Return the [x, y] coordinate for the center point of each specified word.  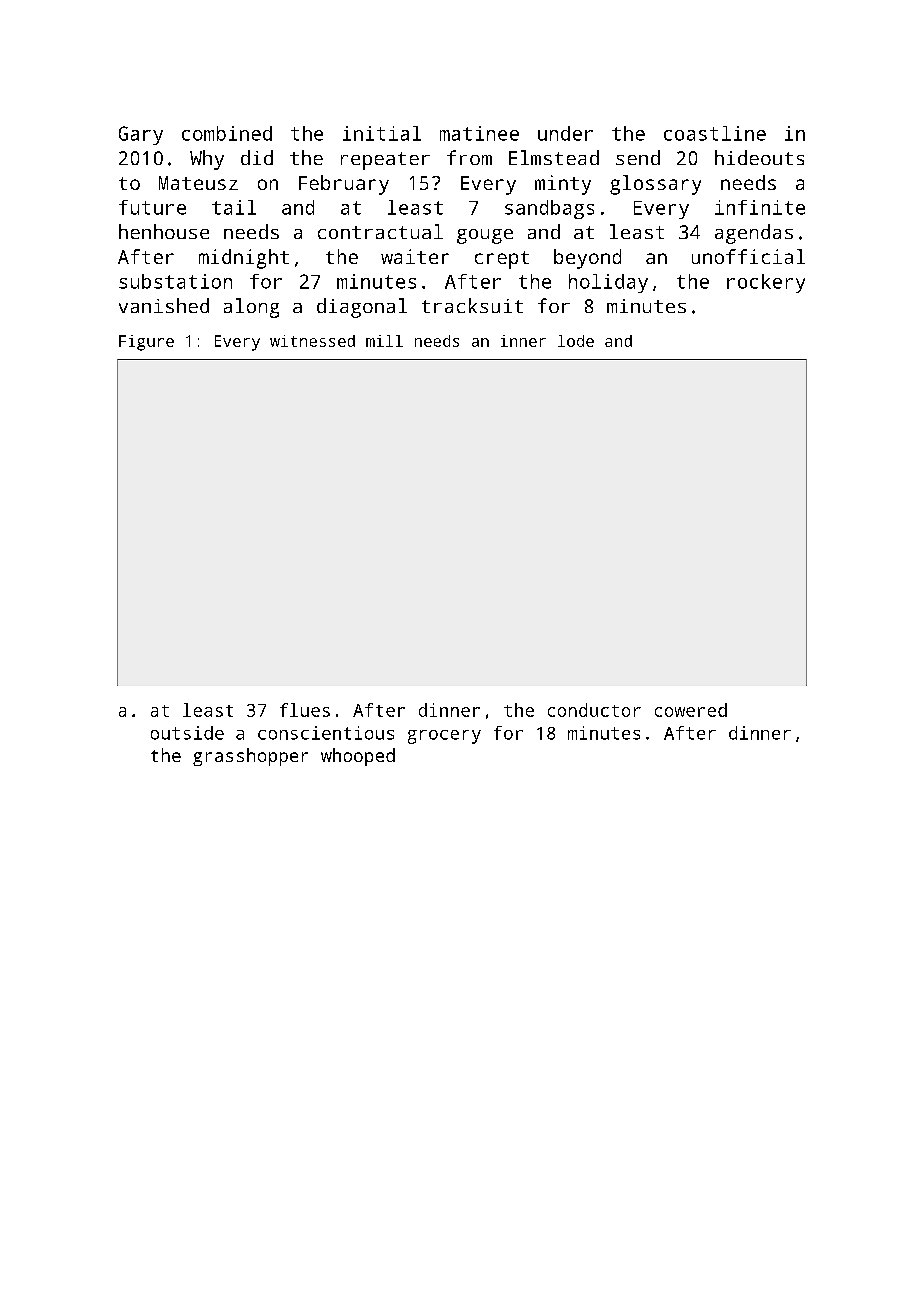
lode [576, 341]
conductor [594, 710]
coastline [715, 133]
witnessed [312, 341]
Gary [141, 135]
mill [384, 341]
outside [187, 733]
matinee [479, 133]
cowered [691, 710]
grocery [444, 737]
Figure [146, 343]
